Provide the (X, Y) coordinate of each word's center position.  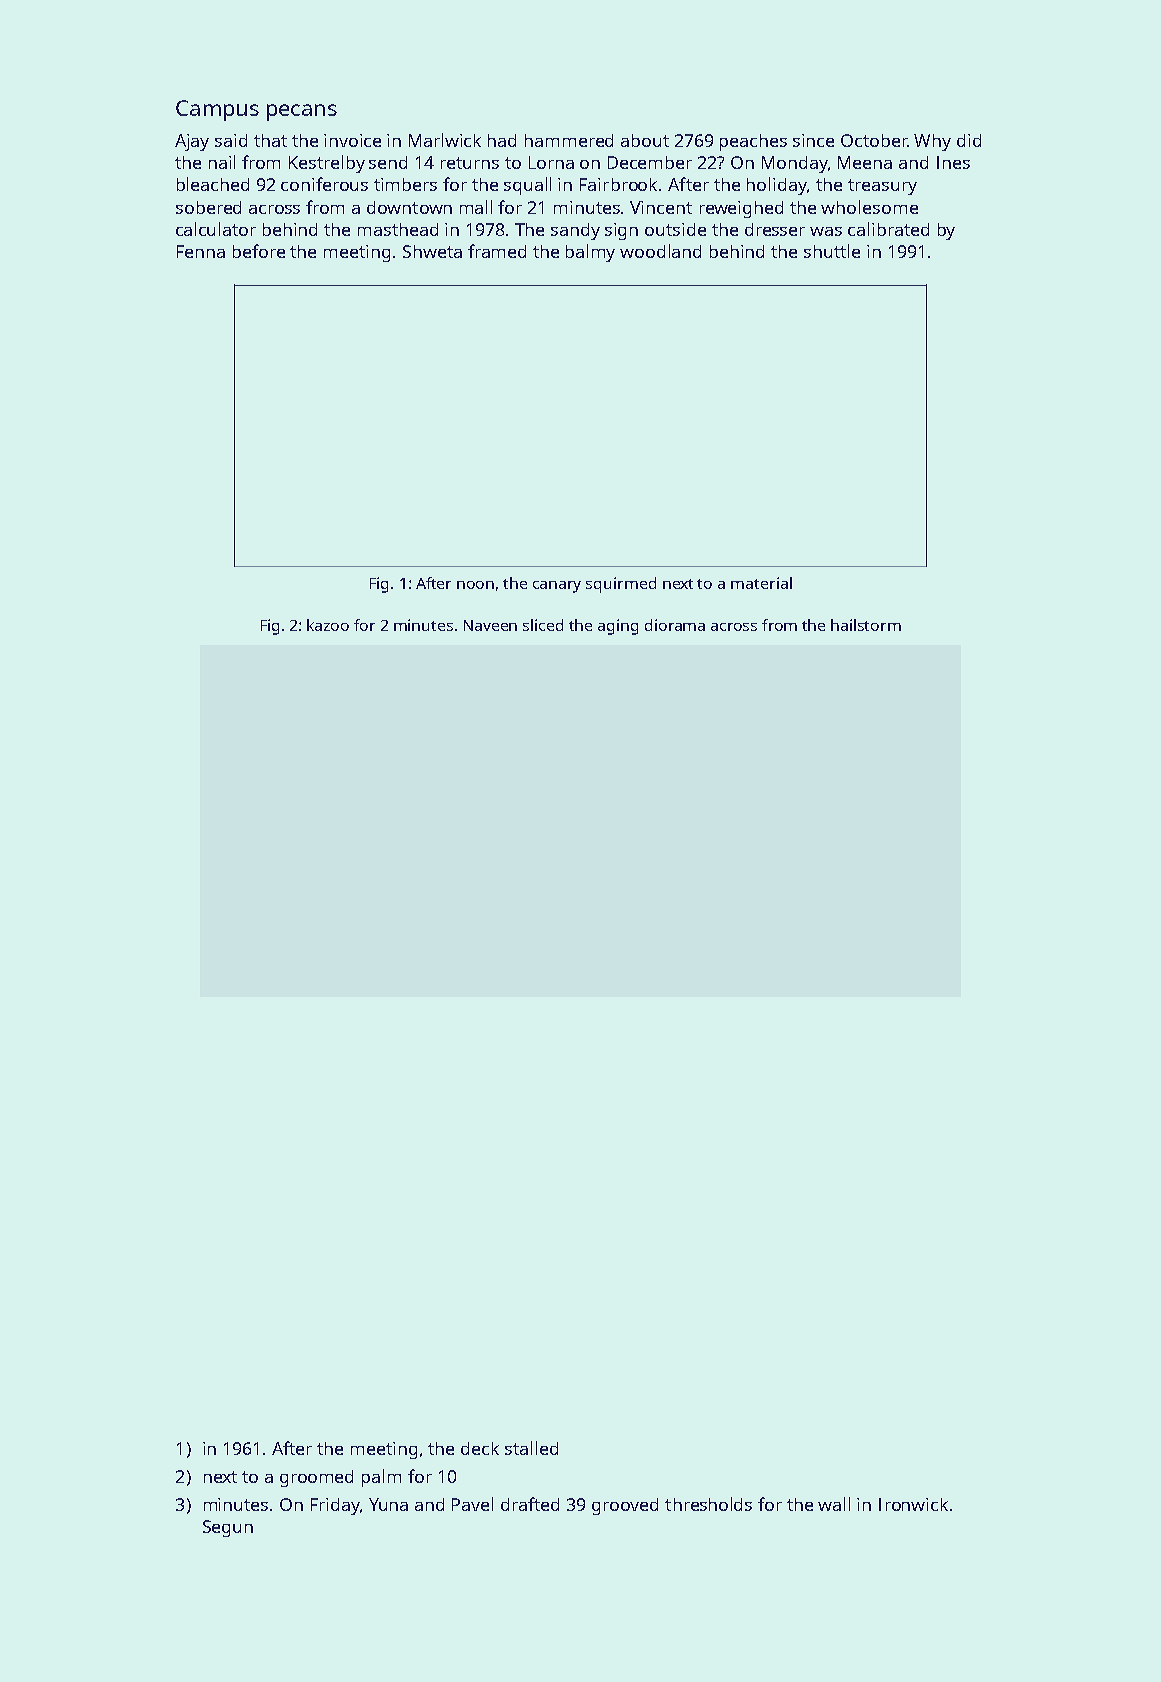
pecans (302, 112)
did (969, 140)
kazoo (328, 625)
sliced (543, 625)
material (761, 583)
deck (480, 1448)
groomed (316, 1478)
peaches (753, 142)
